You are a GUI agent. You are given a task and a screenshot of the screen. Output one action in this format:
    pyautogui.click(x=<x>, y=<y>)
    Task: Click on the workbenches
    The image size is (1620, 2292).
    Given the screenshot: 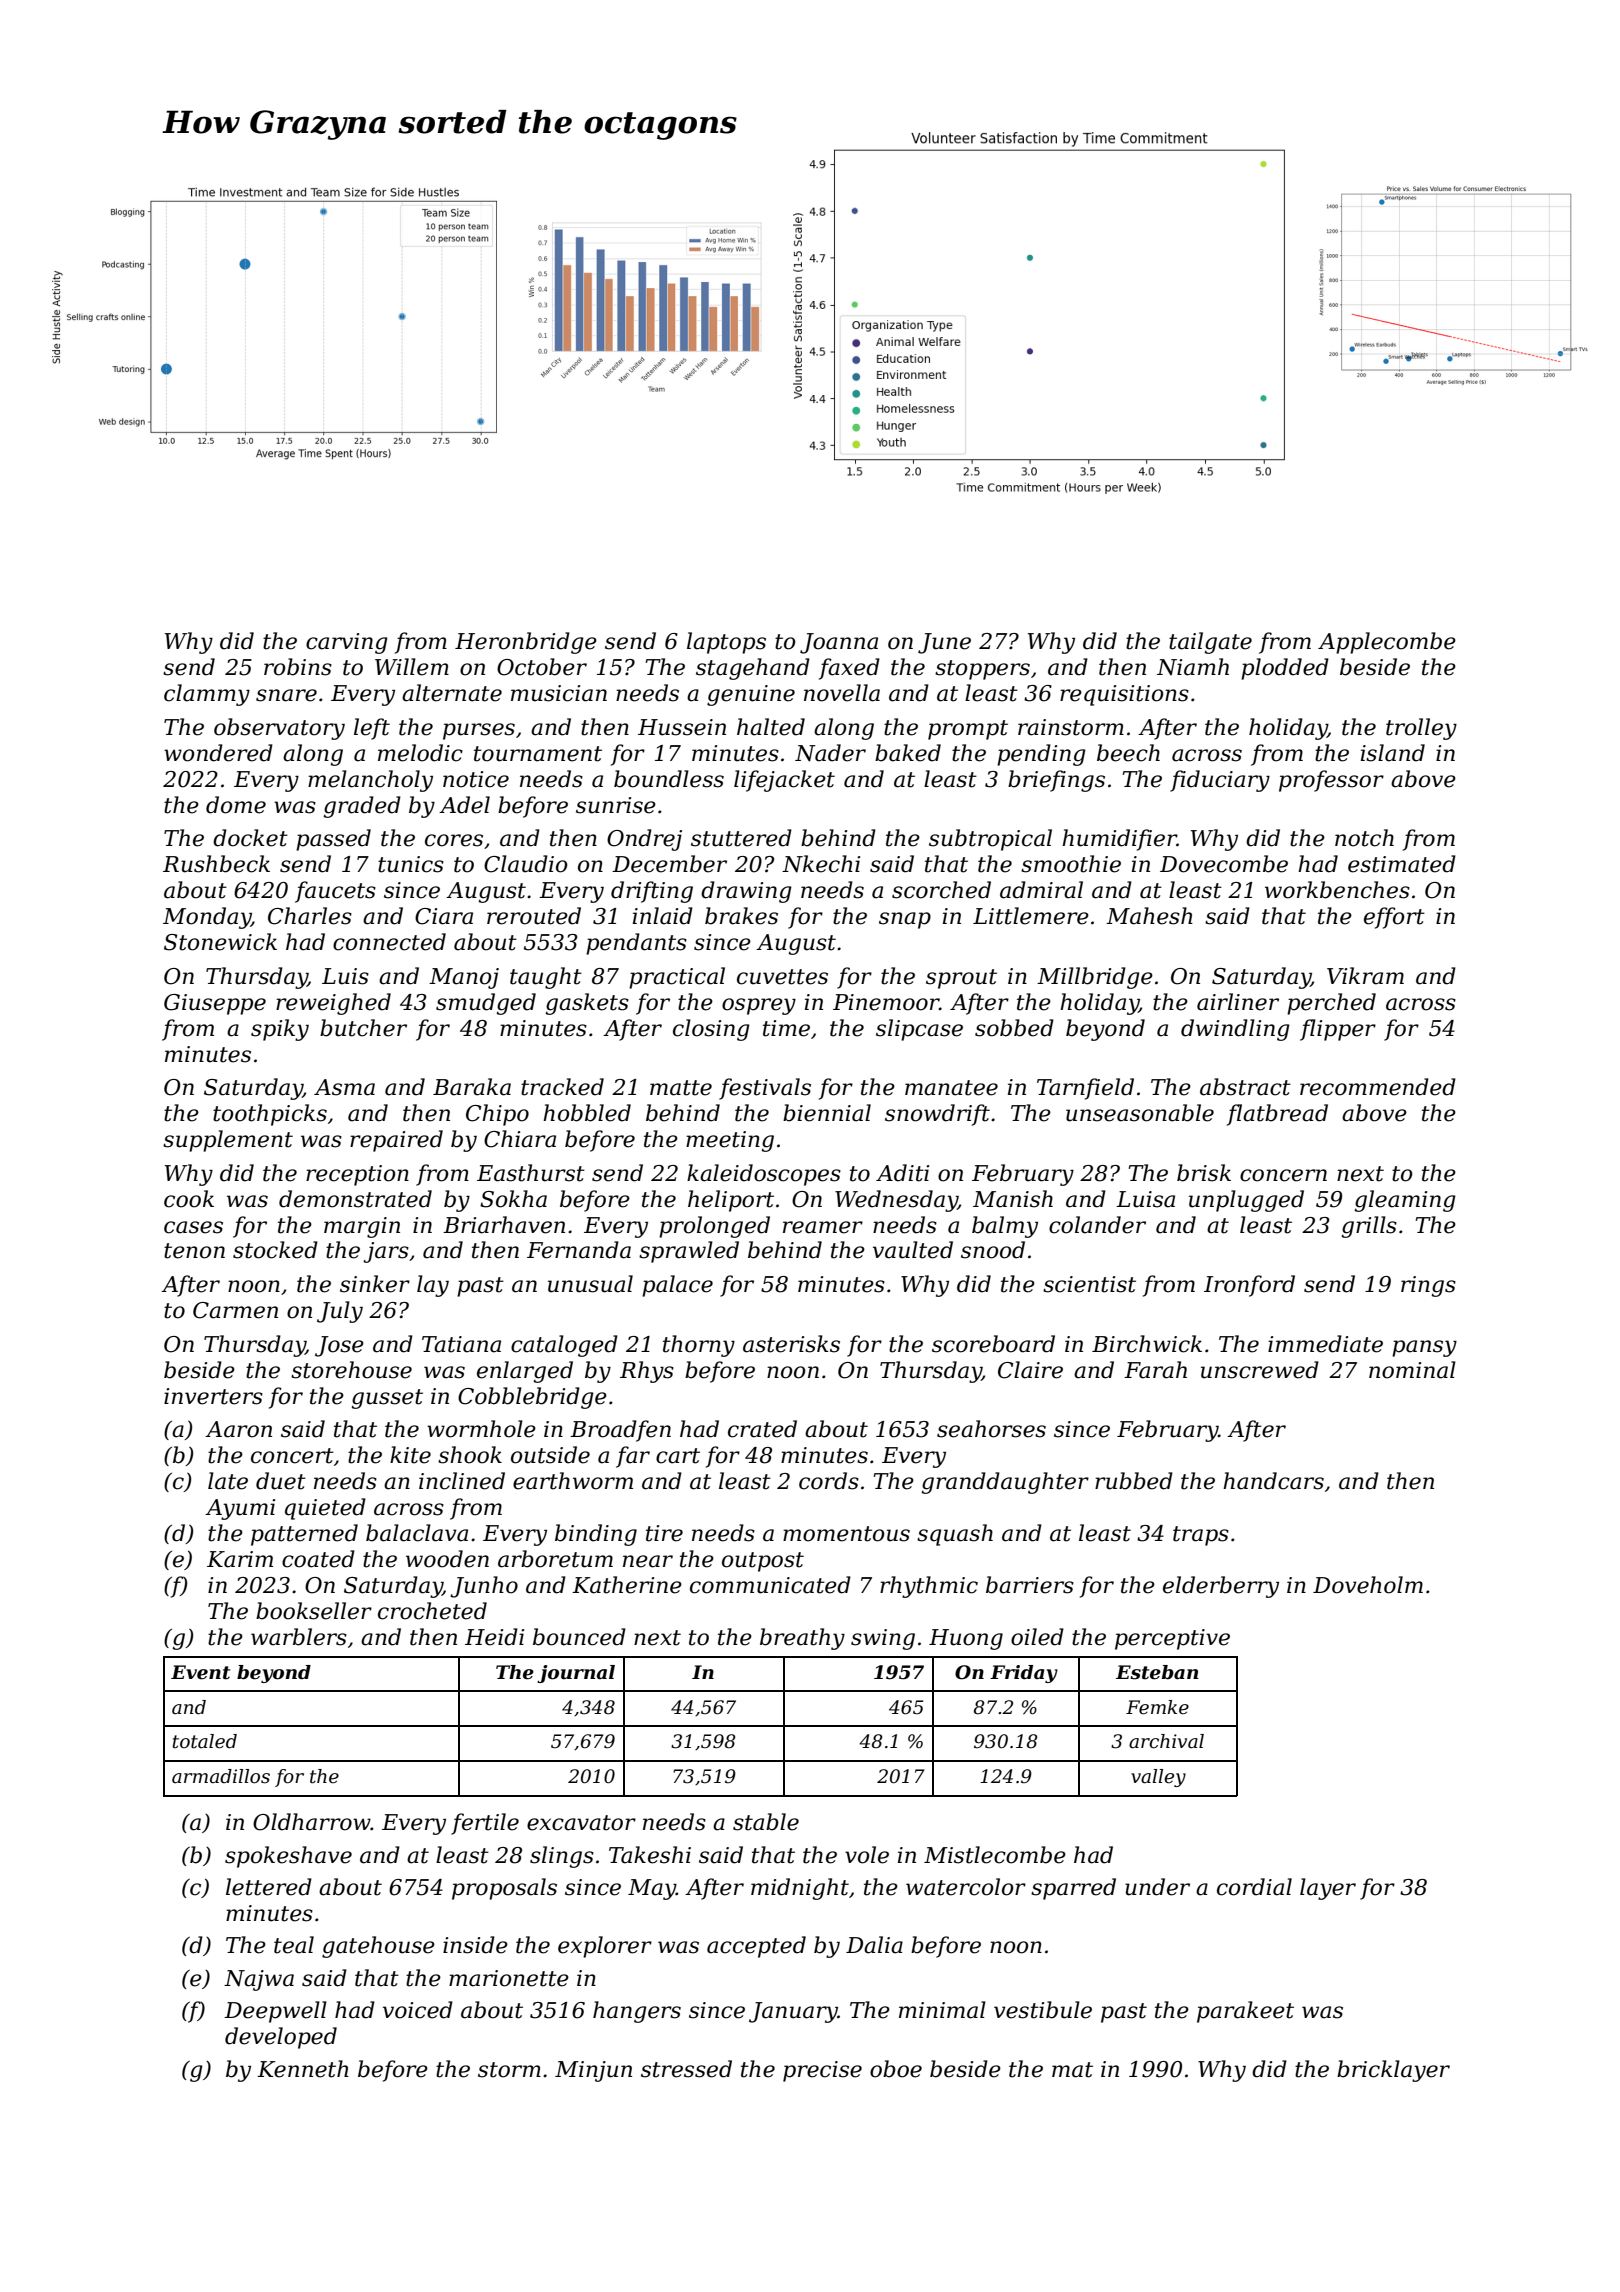 What is the action you would take?
    pyautogui.click(x=1337, y=890)
